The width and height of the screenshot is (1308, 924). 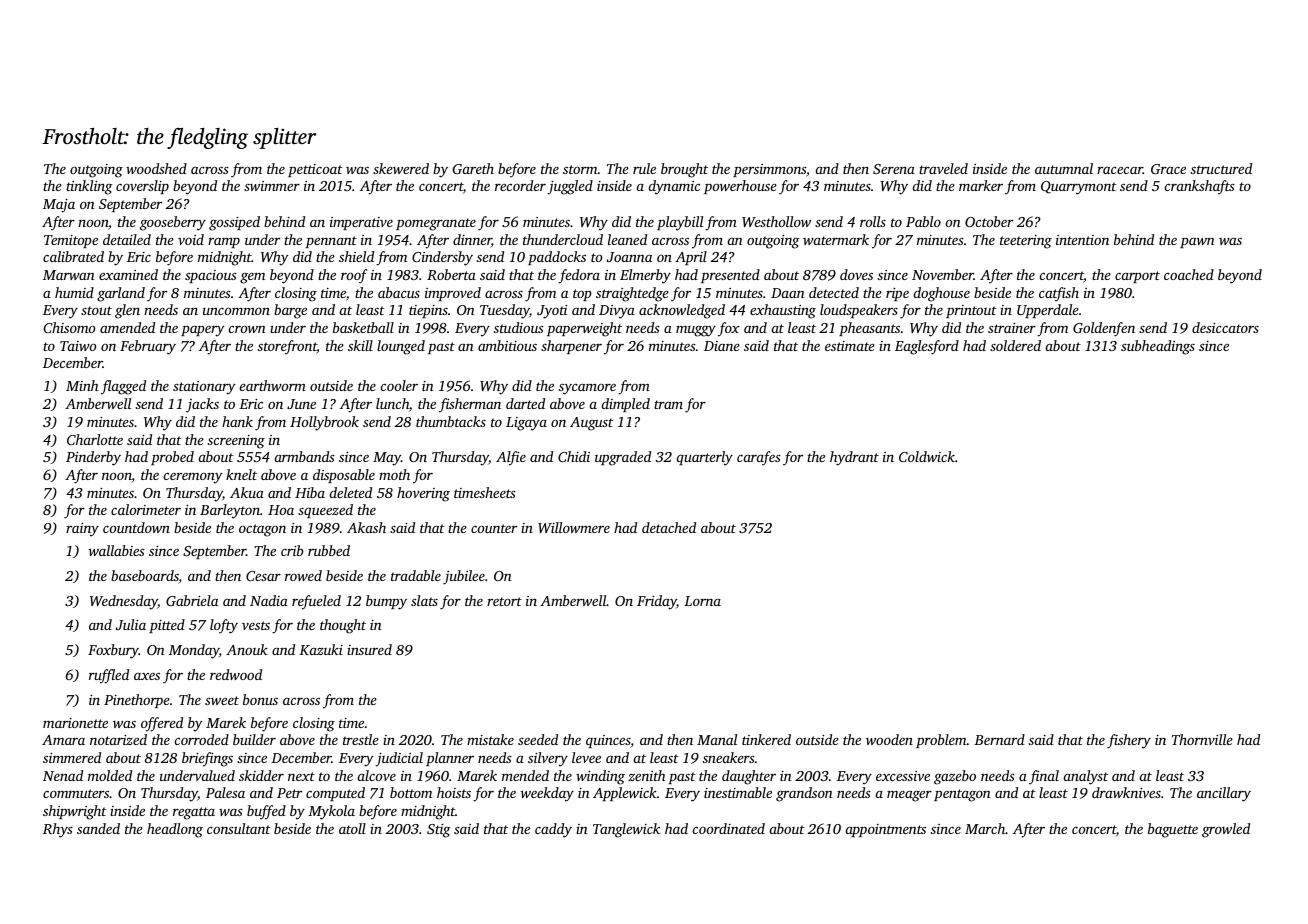 What do you see at coordinates (175, 830) in the screenshot?
I see `headlong` at bounding box center [175, 830].
